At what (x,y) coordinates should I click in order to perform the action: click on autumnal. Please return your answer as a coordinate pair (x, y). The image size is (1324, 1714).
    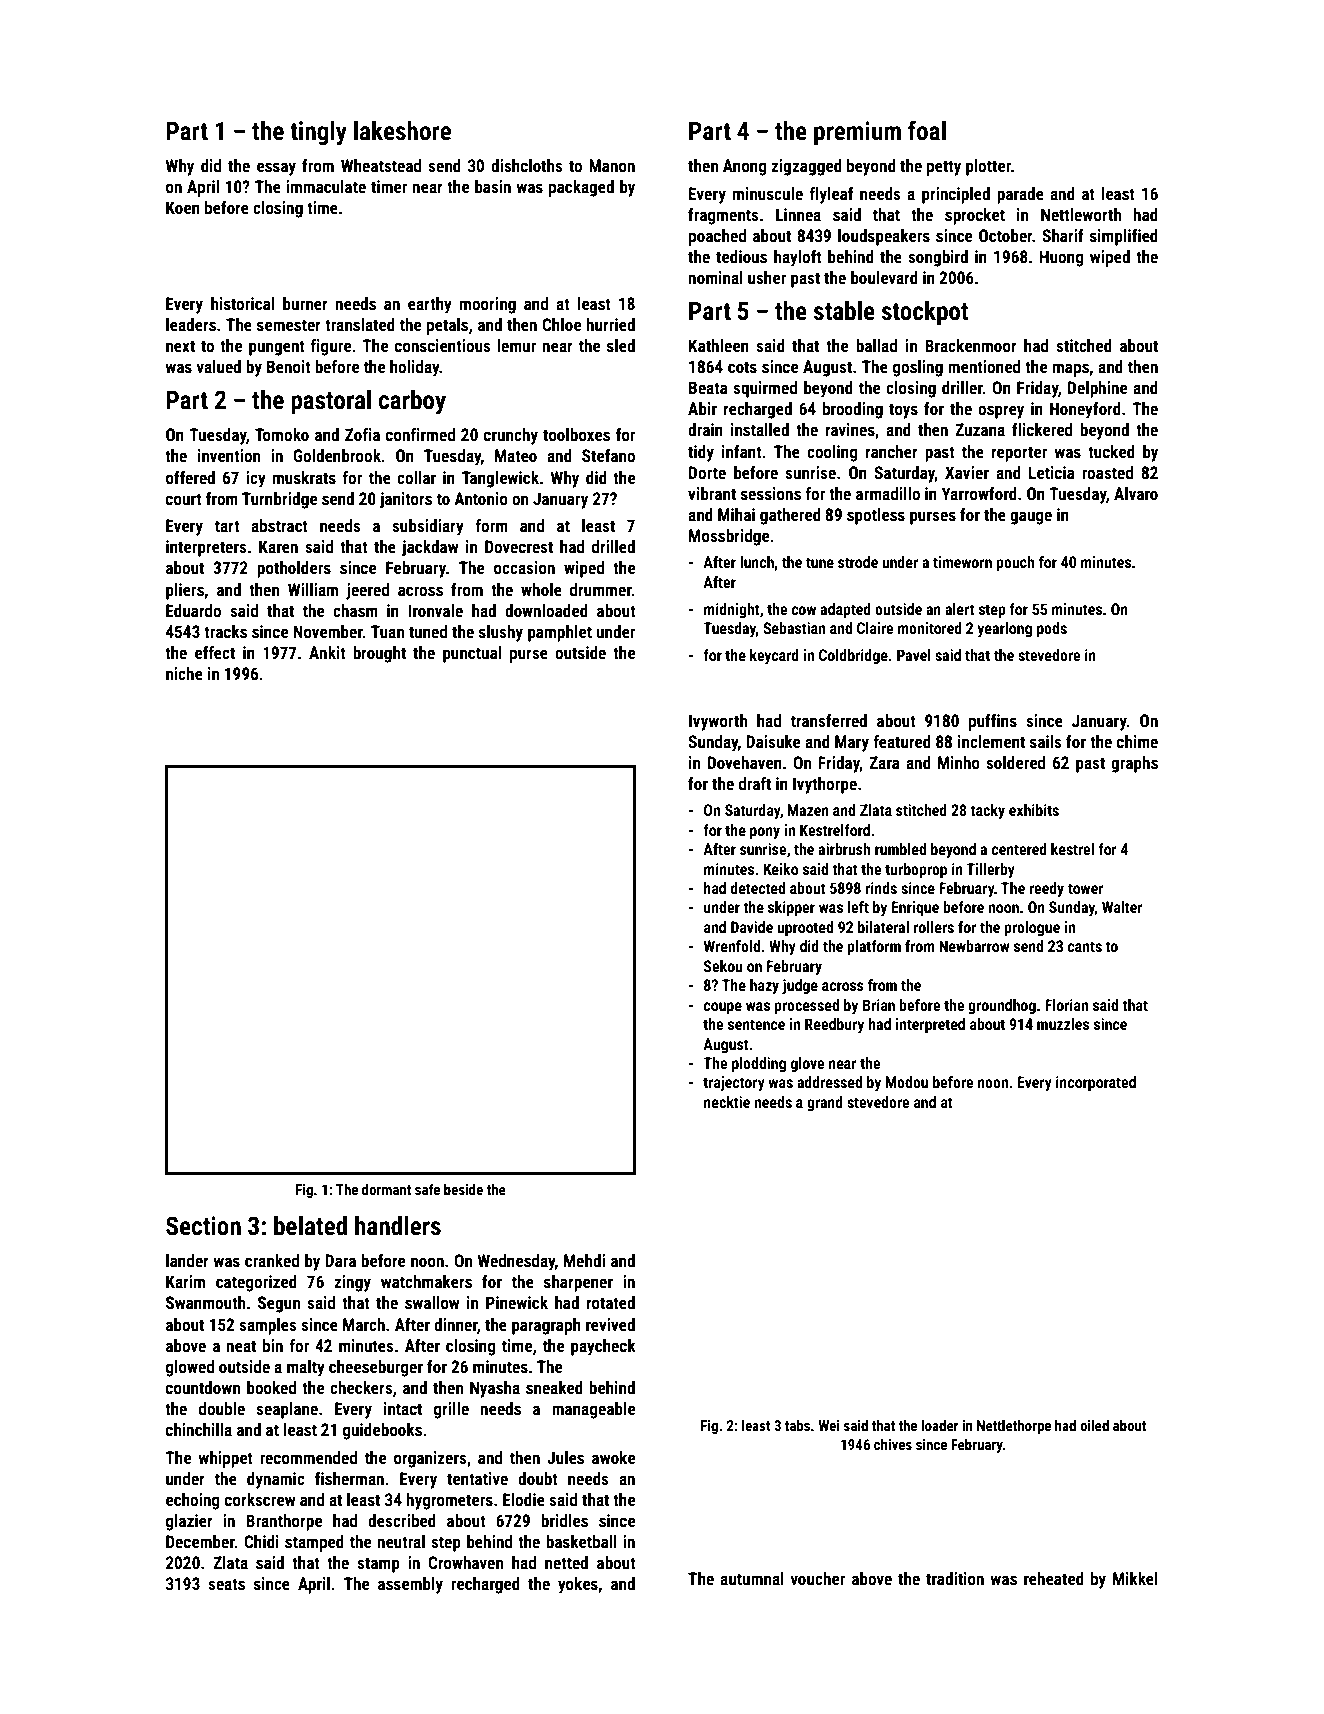
    Looking at the image, I should click on (752, 1578).
